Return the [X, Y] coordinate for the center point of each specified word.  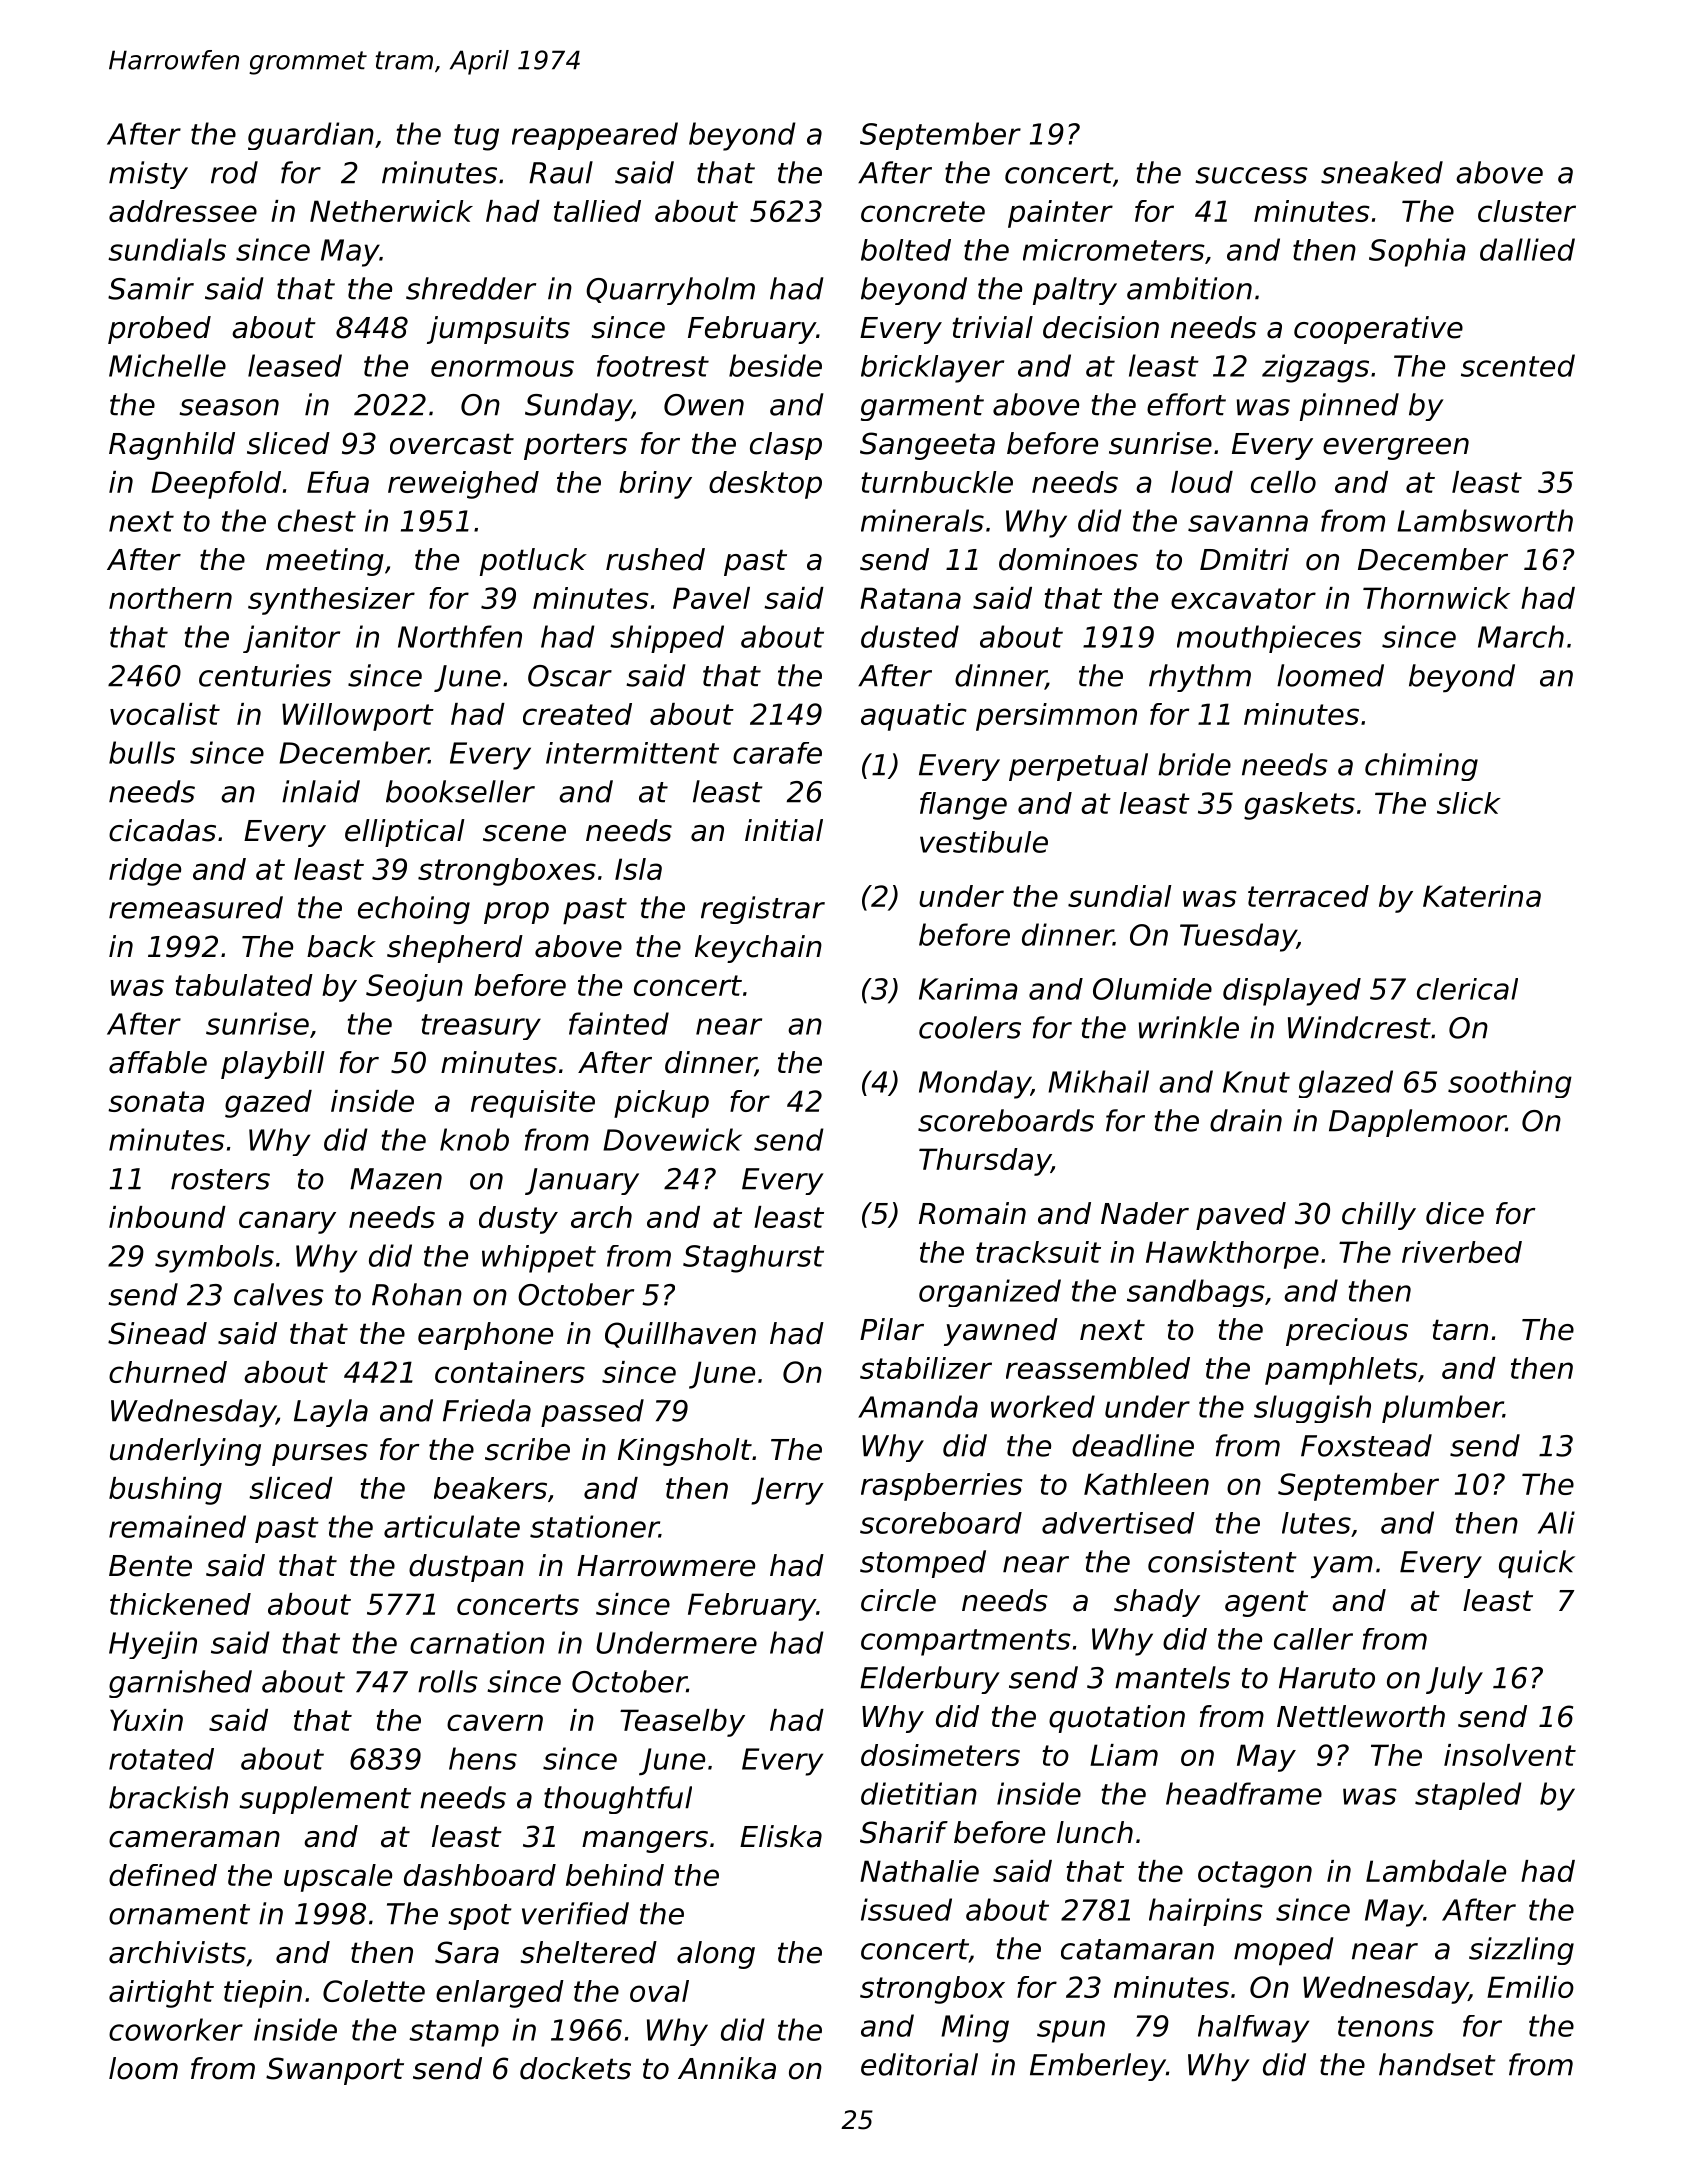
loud [1202, 482]
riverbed [1462, 1252]
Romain [972, 1213]
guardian [311, 136]
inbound [167, 1217]
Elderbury [930, 1680]
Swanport [335, 2071]
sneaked [1382, 172]
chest [317, 520]
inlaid [321, 791]
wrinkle [1189, 1027]
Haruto [1327, 1678]
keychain [758, 949]
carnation [477, 1642]
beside [775, 365]
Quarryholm [670, 291]
